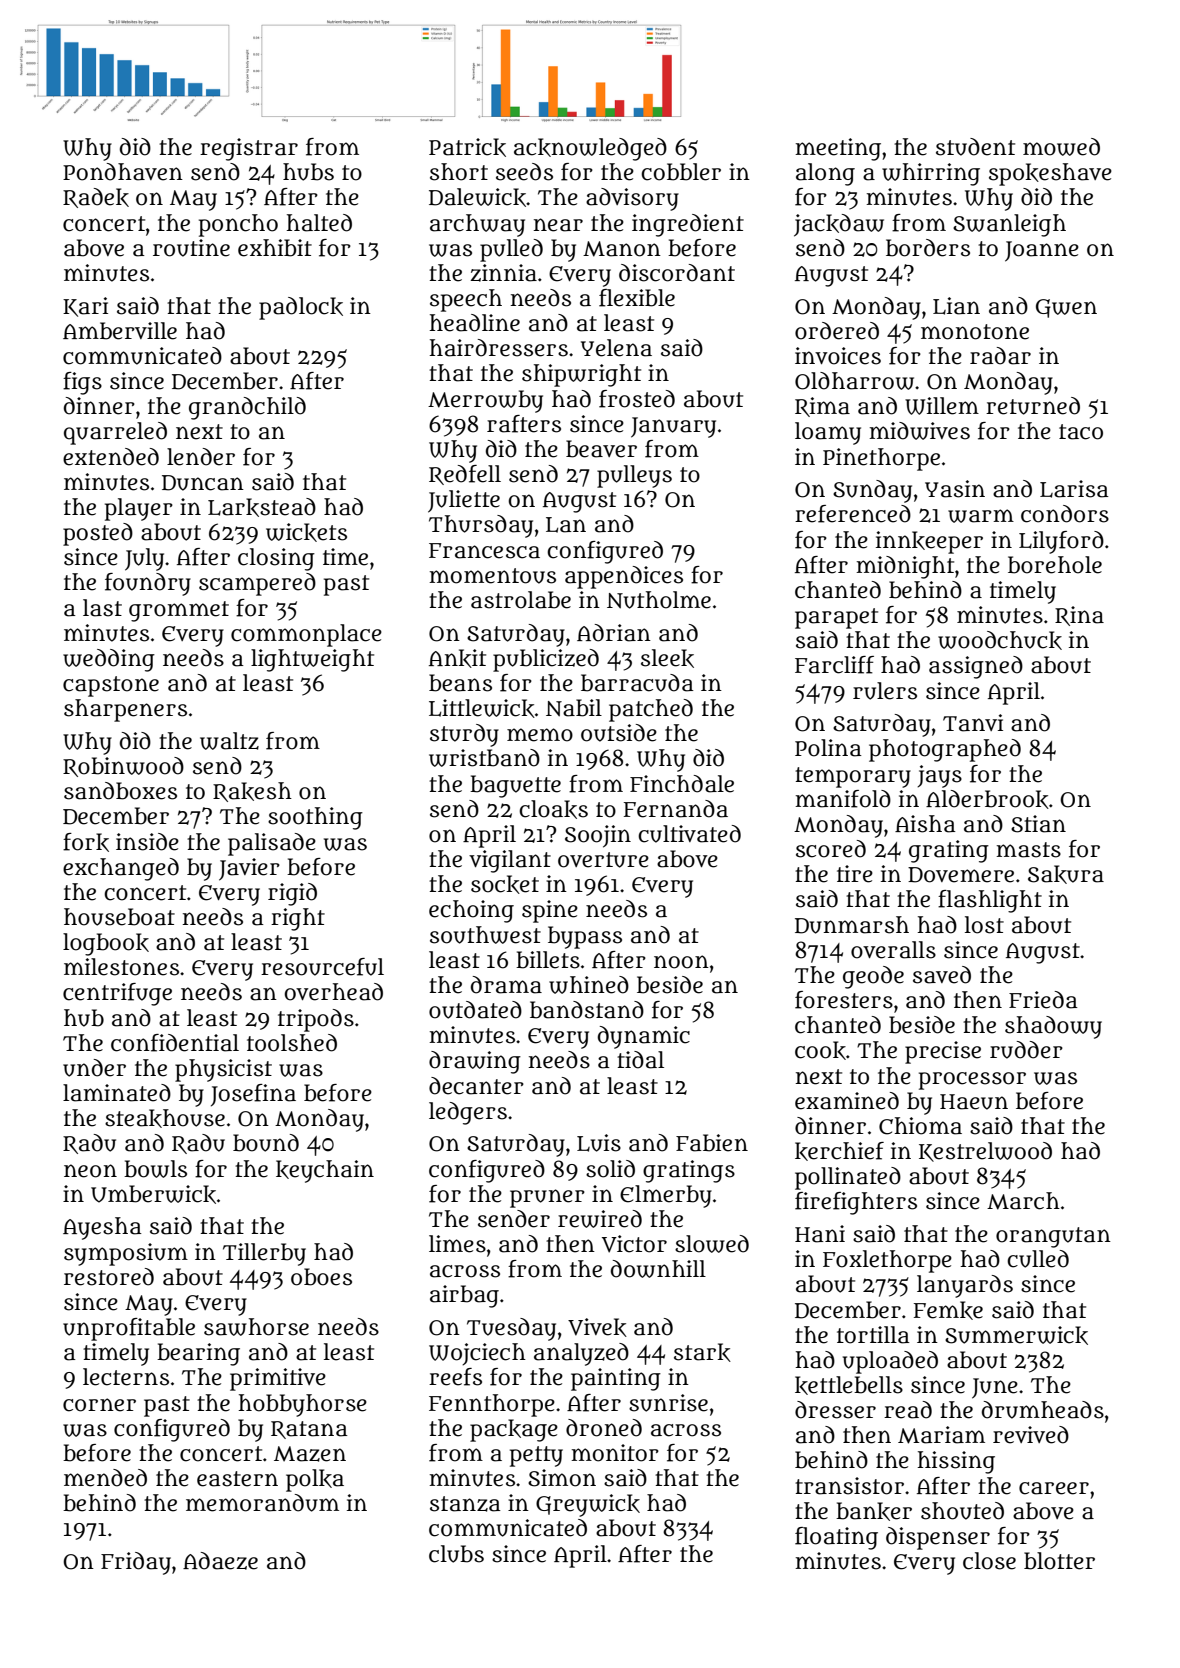 The image size is (1180, 1668). I want to click on outdated, so click(475, 1010).
